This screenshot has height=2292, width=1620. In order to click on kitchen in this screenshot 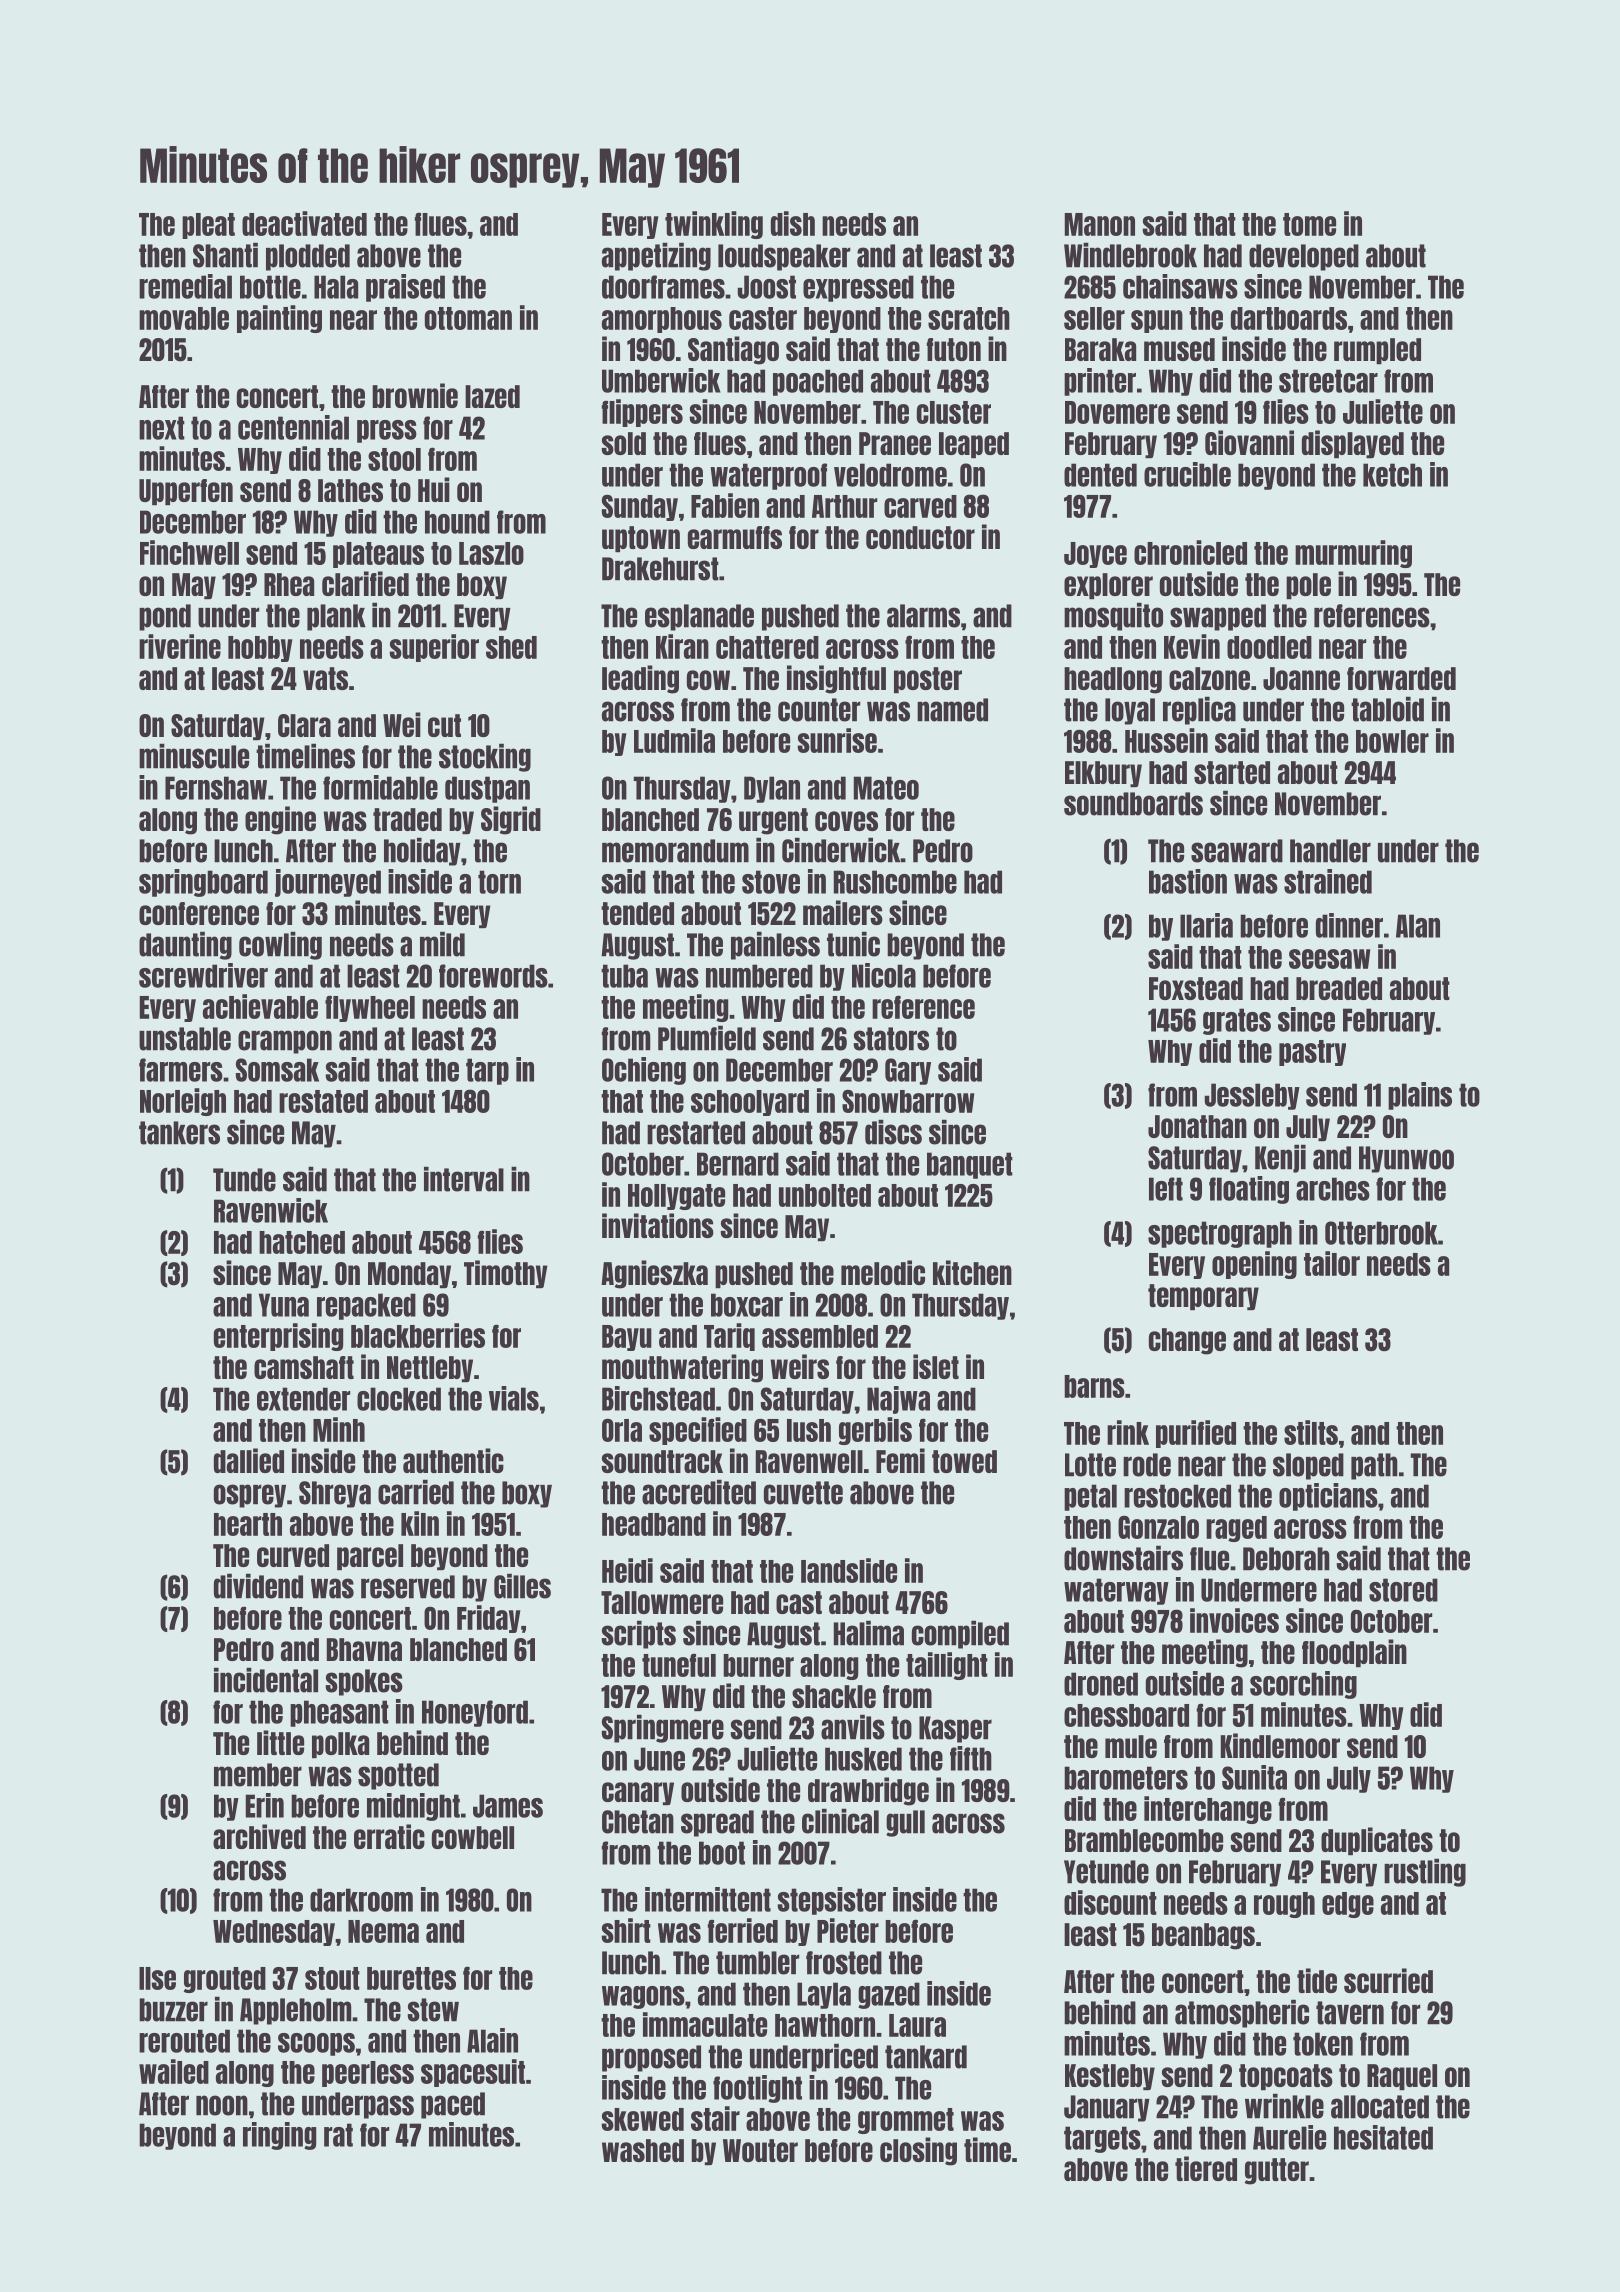, I will do `click(972, 1272)`.
